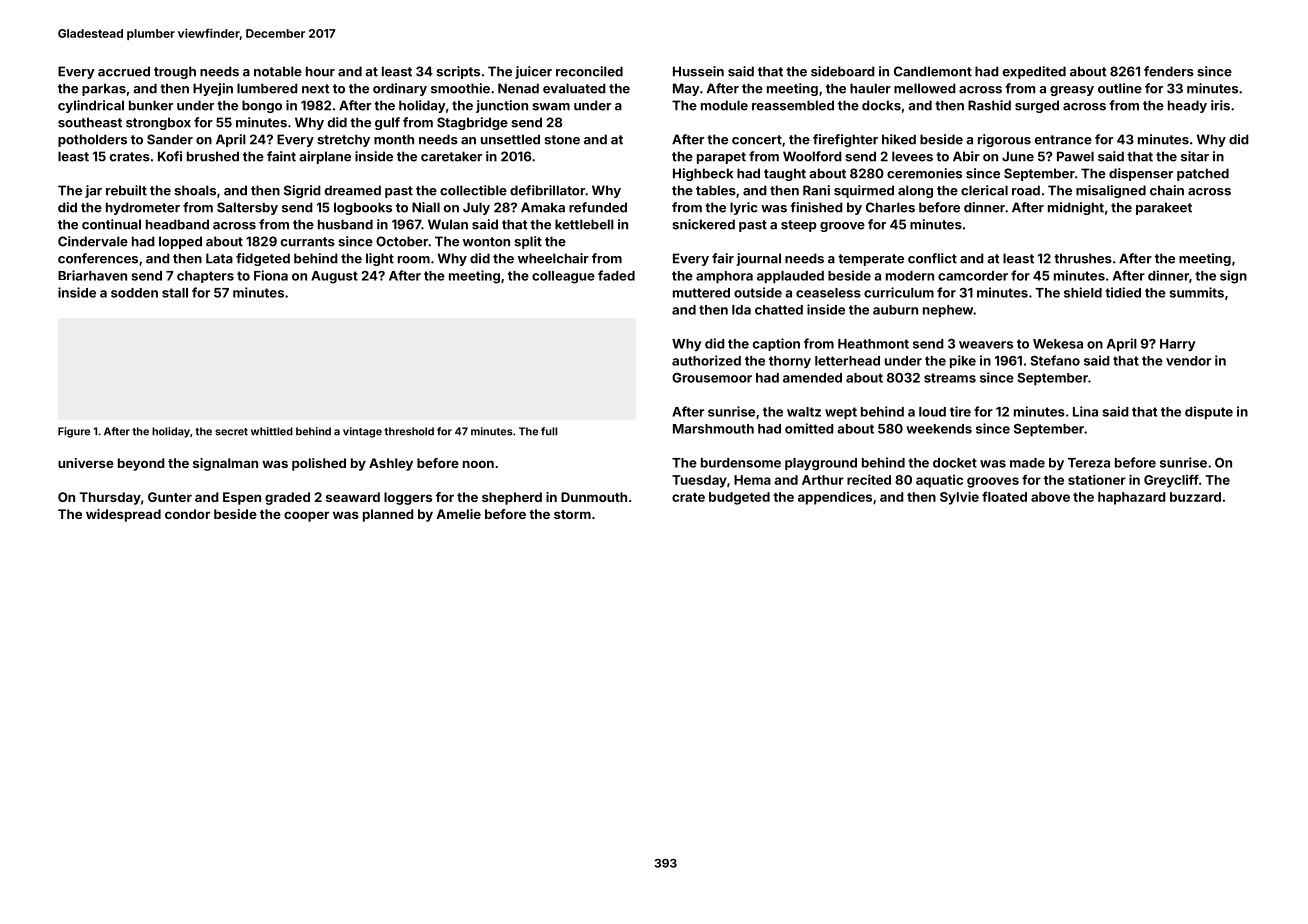 The height and width of the page is (924, 1308). Describe the element at coordinates (1169, 71) in the page. I see `fenders` at that location.
